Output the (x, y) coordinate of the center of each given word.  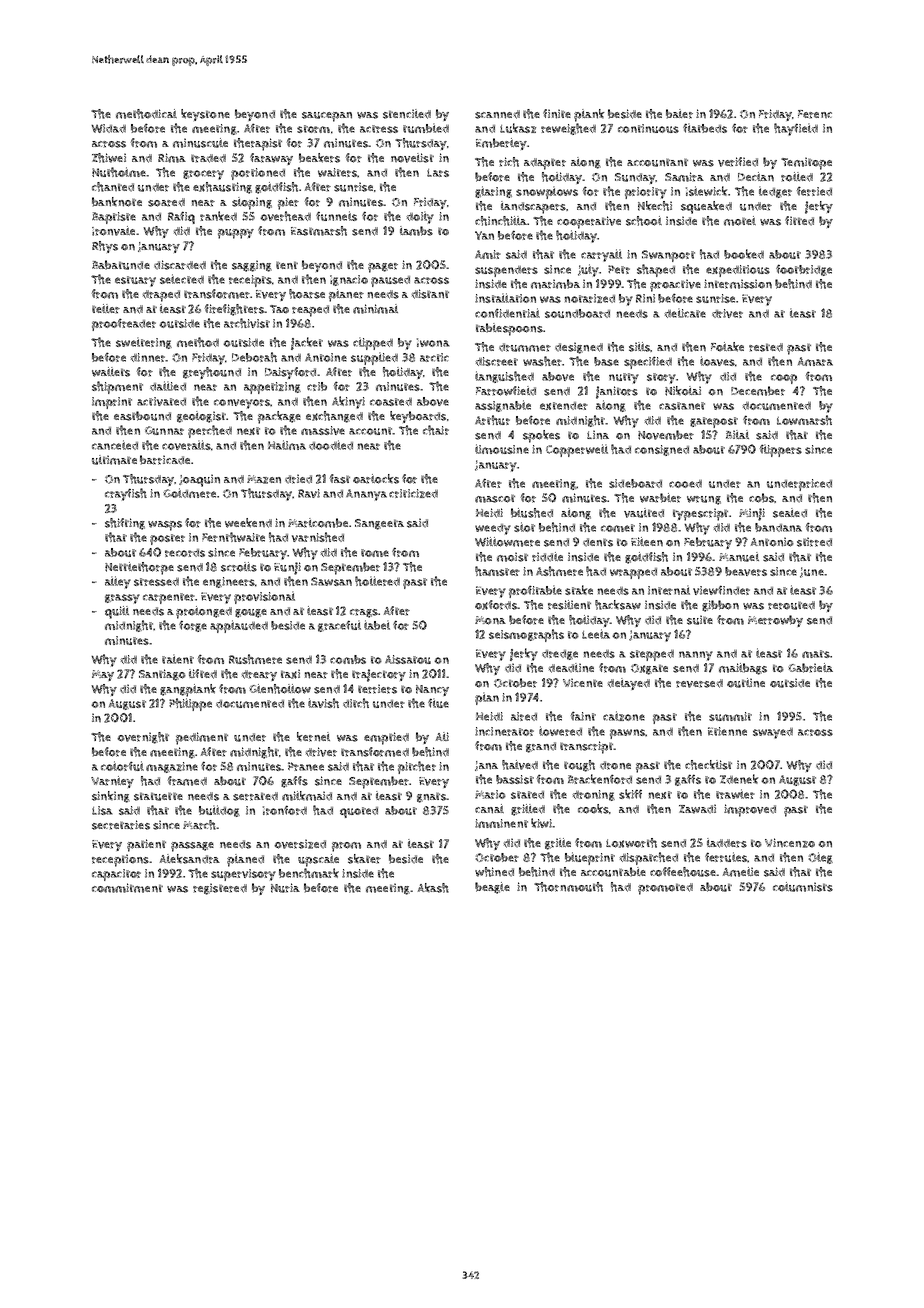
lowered (560, 731)
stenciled (407, 114)
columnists (803, 887)
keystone (205, 115)
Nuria (285, 888)
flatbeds (705, 128)
